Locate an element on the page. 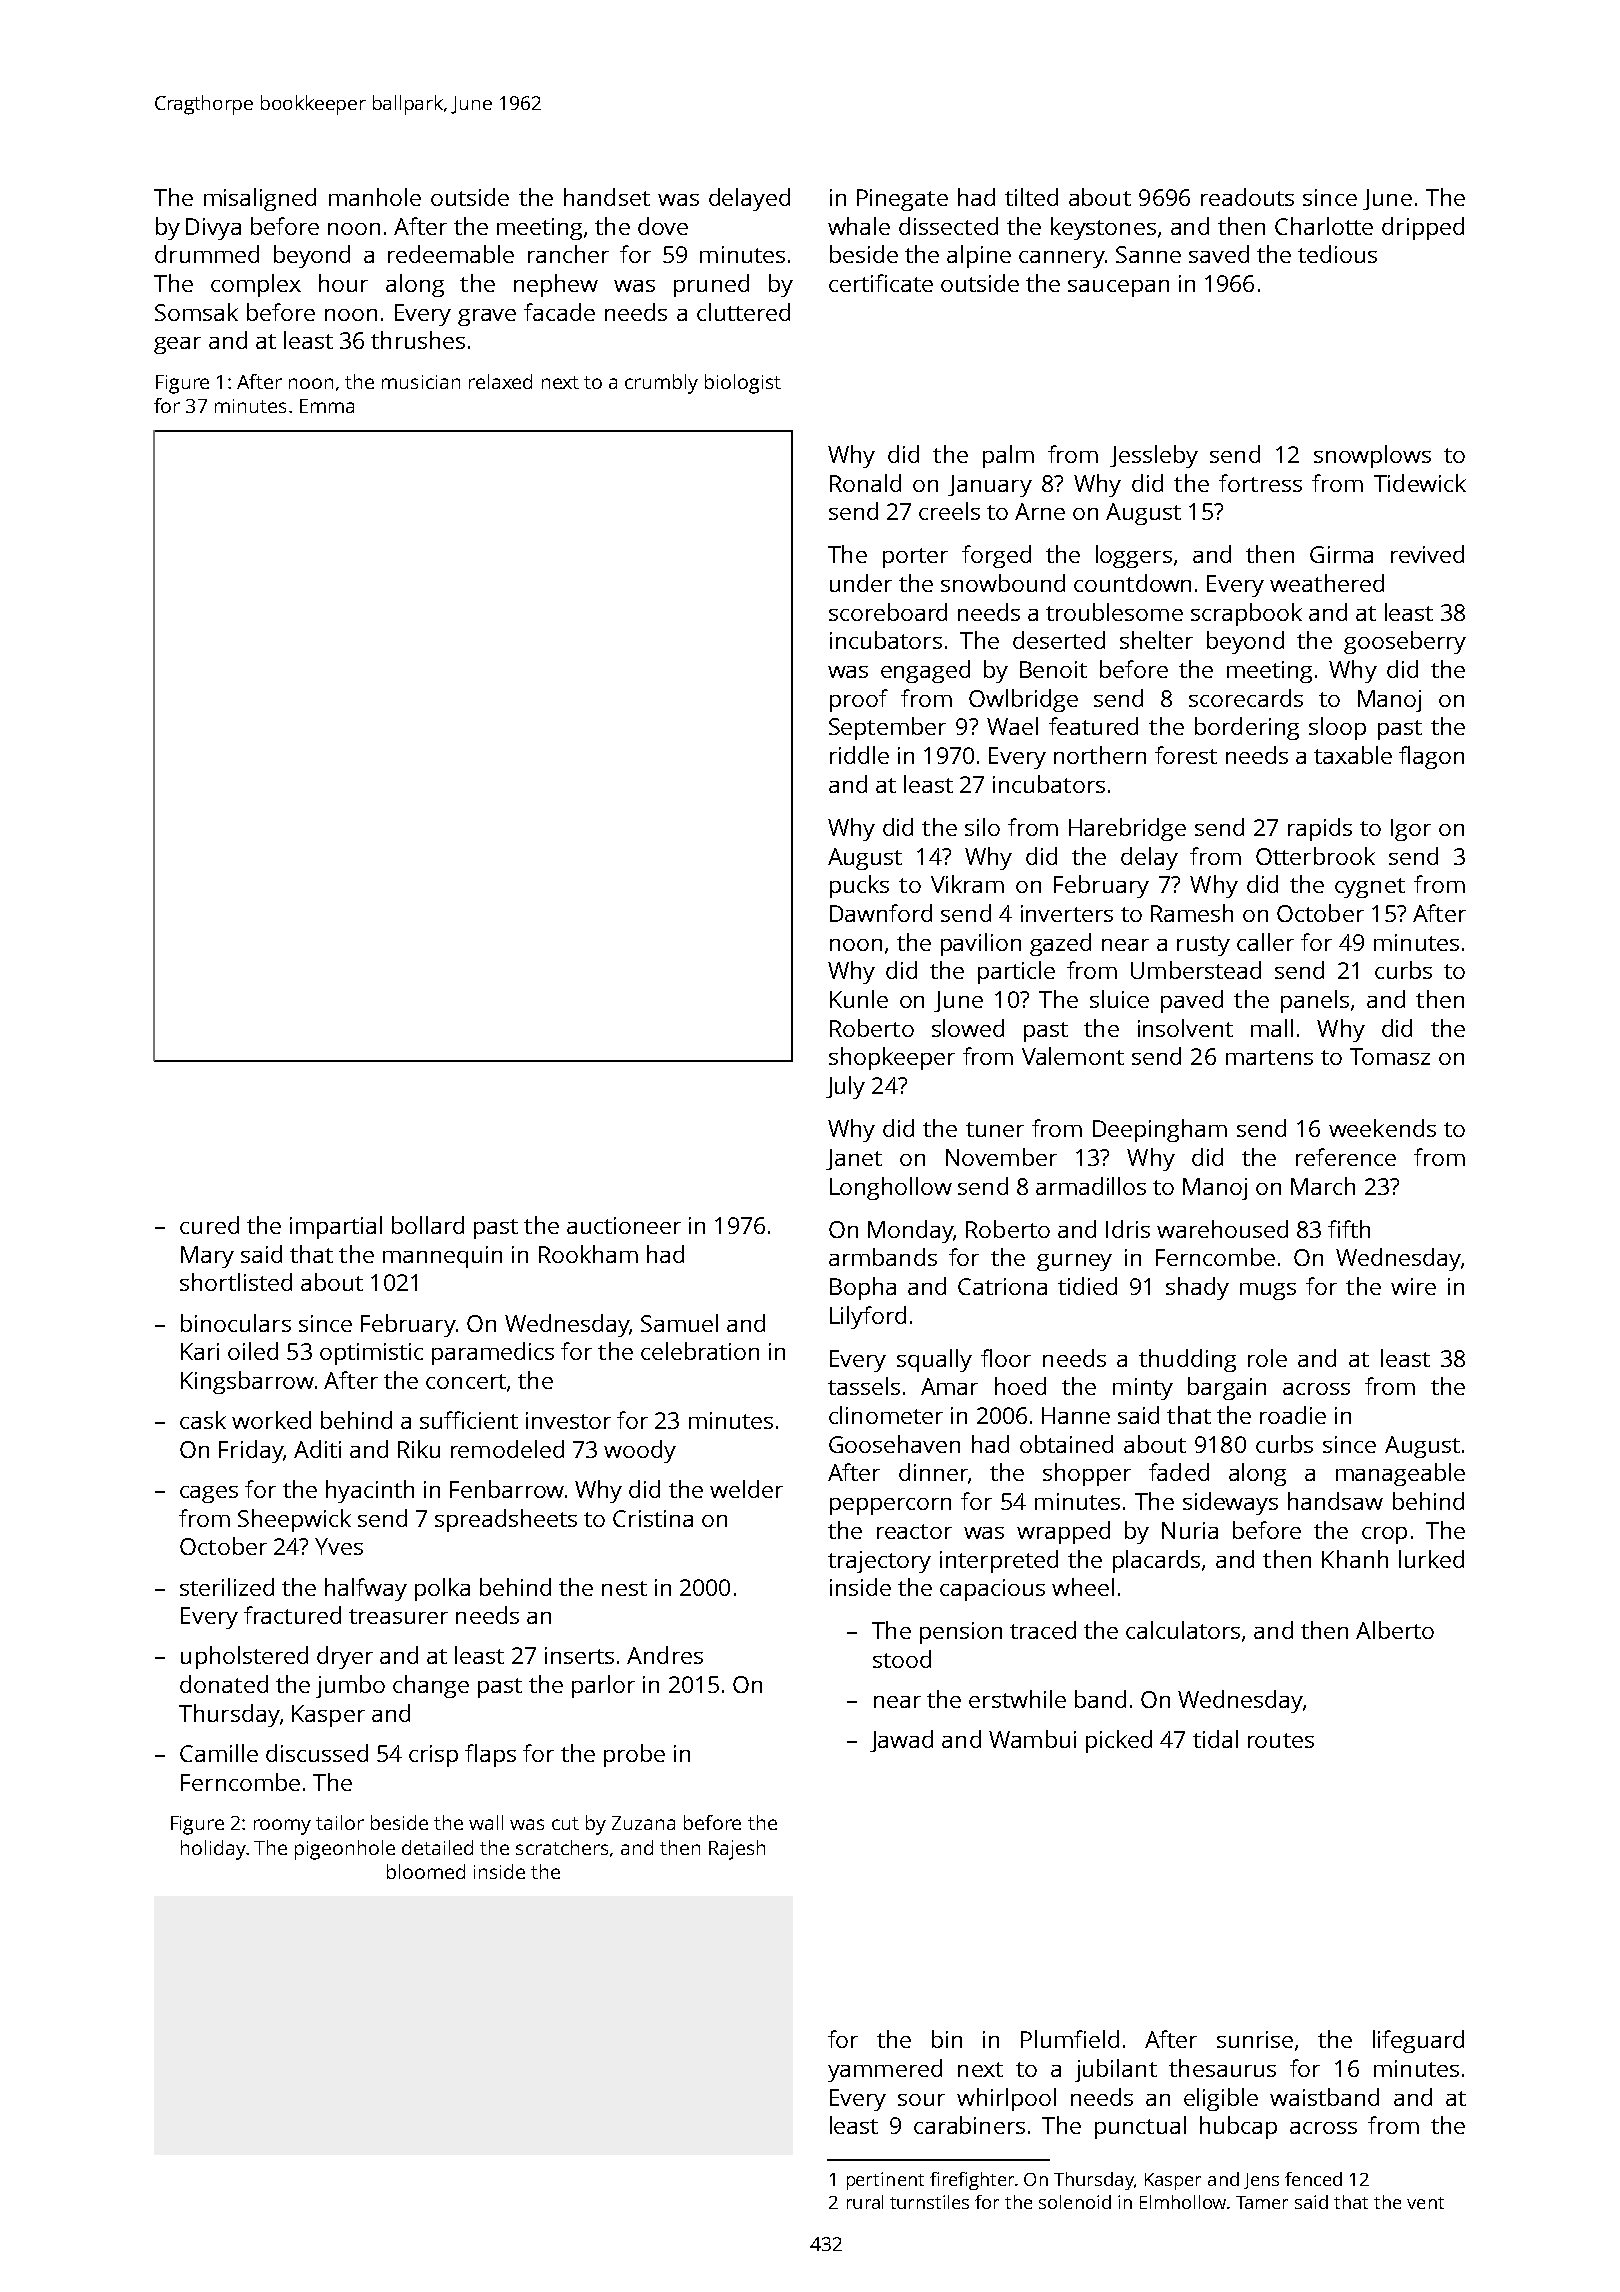  impartial is located at coordinates (336, 1227).
